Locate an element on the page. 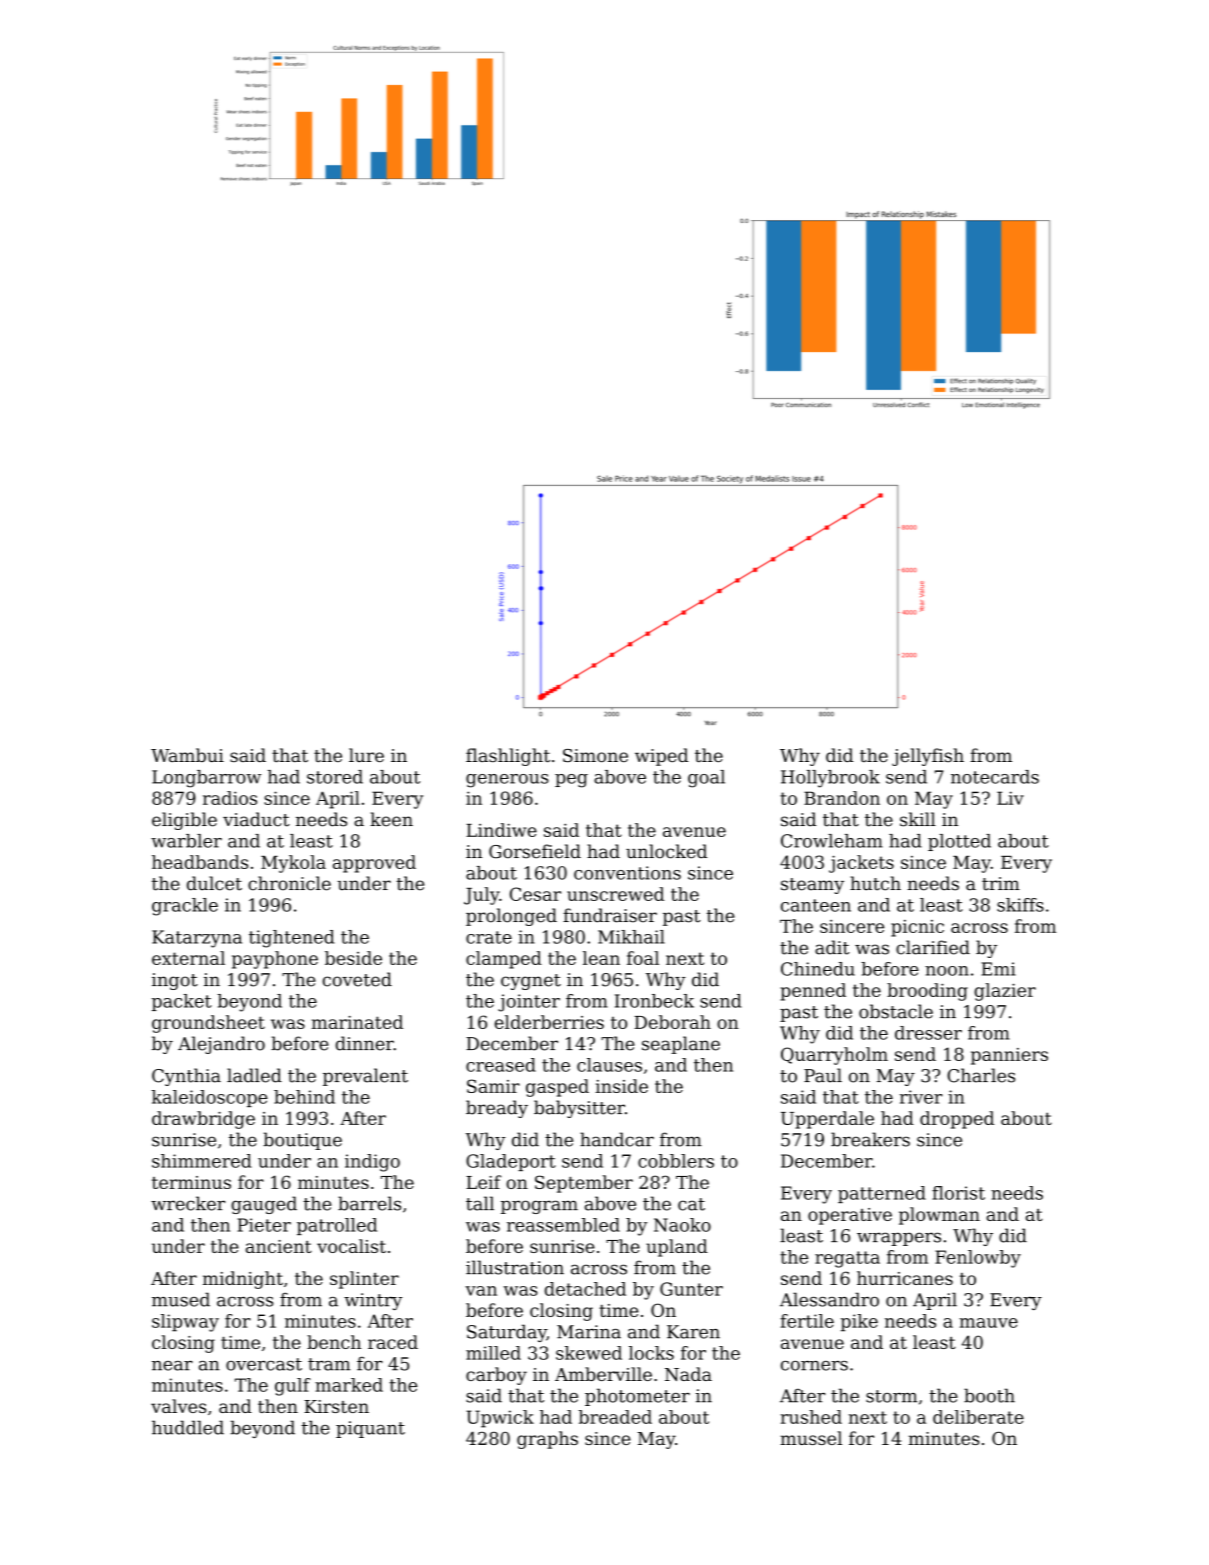  program is located at coordinates (539, 1207).
